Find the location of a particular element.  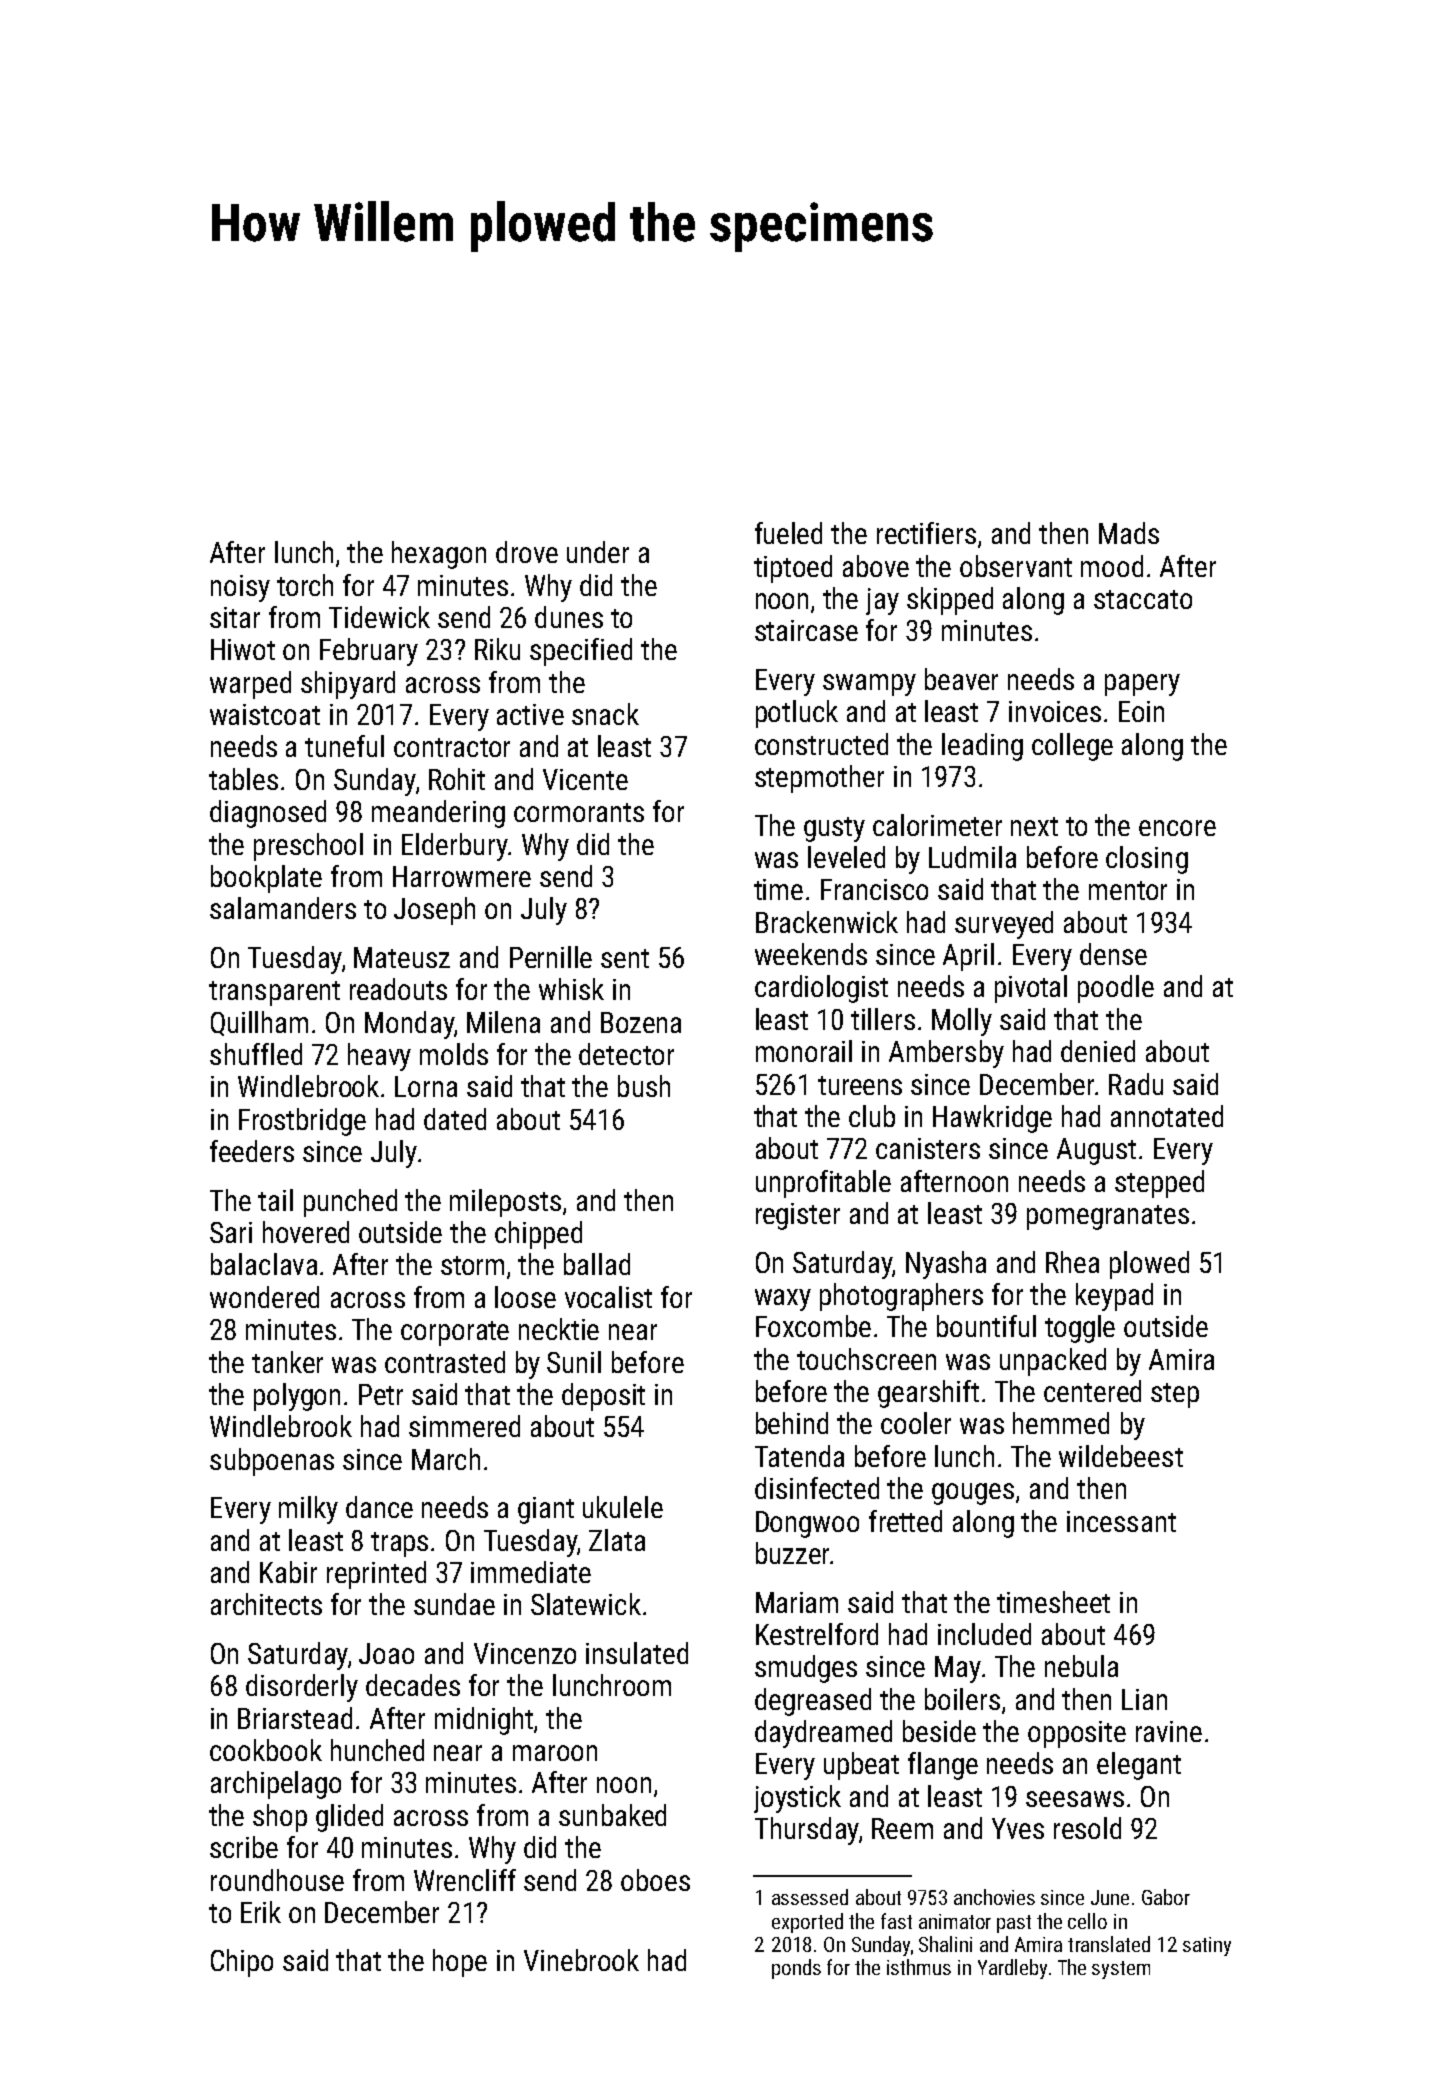

Eoin is located at coordinates (1141, 711).
